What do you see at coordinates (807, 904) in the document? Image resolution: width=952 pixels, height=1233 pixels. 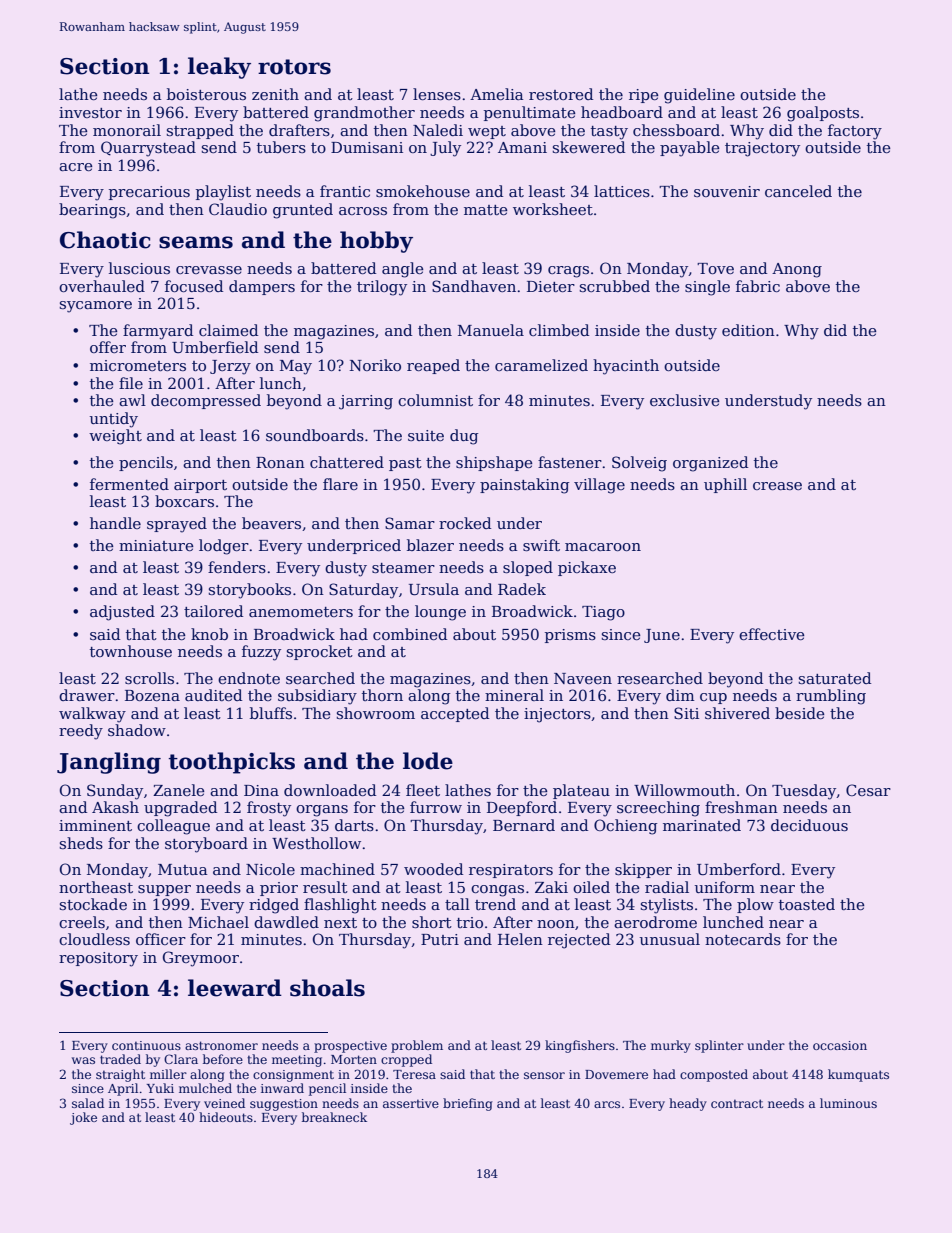 I see `toasted` at bounding box center [807, 904].
